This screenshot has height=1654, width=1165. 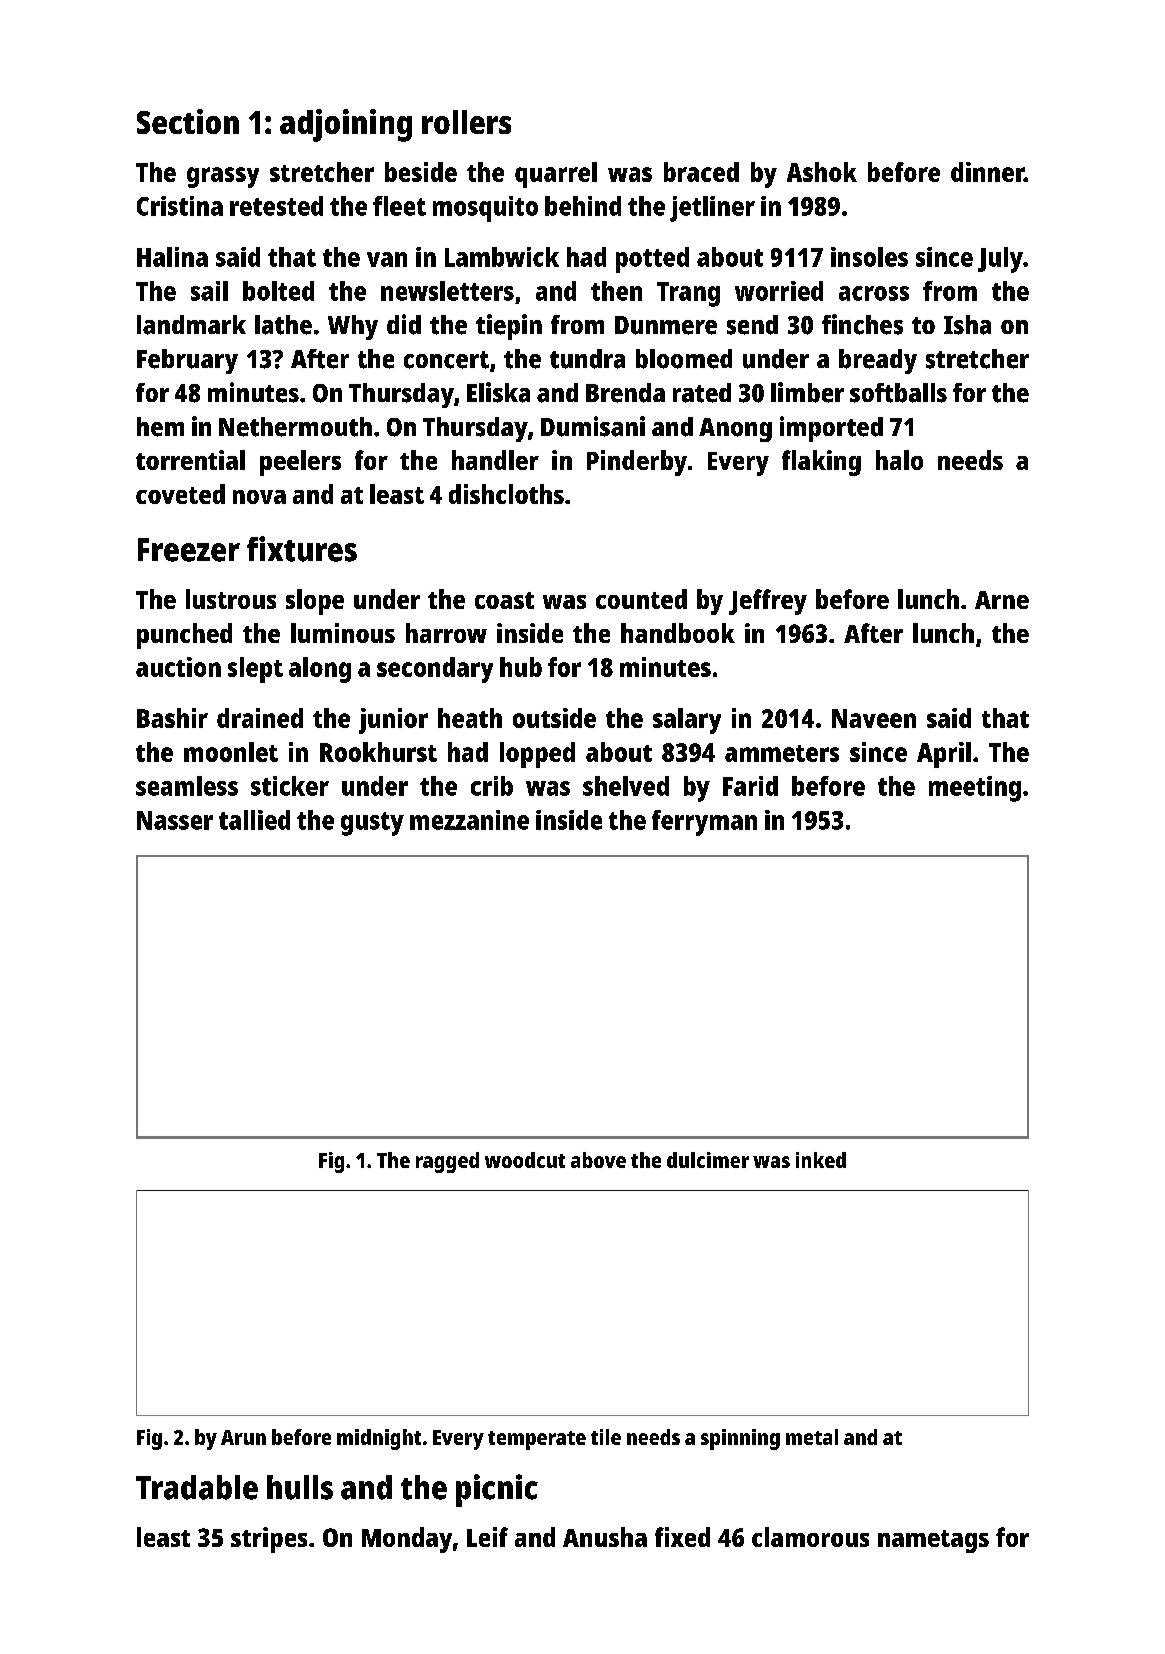 I want to click on dinner, so click(x=987, y=172).
